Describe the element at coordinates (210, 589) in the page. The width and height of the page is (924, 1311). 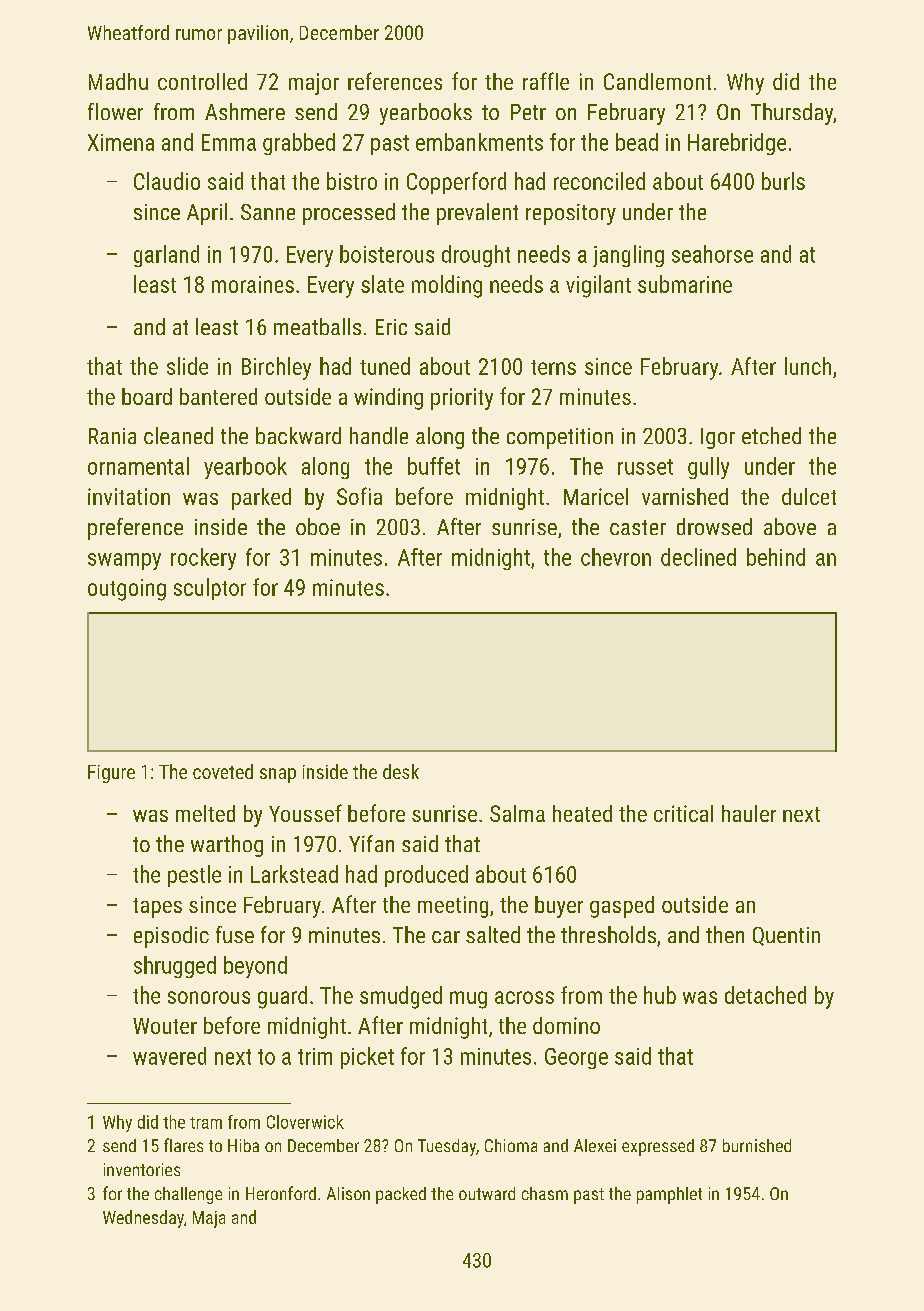
I see `sculptor` at that location.
